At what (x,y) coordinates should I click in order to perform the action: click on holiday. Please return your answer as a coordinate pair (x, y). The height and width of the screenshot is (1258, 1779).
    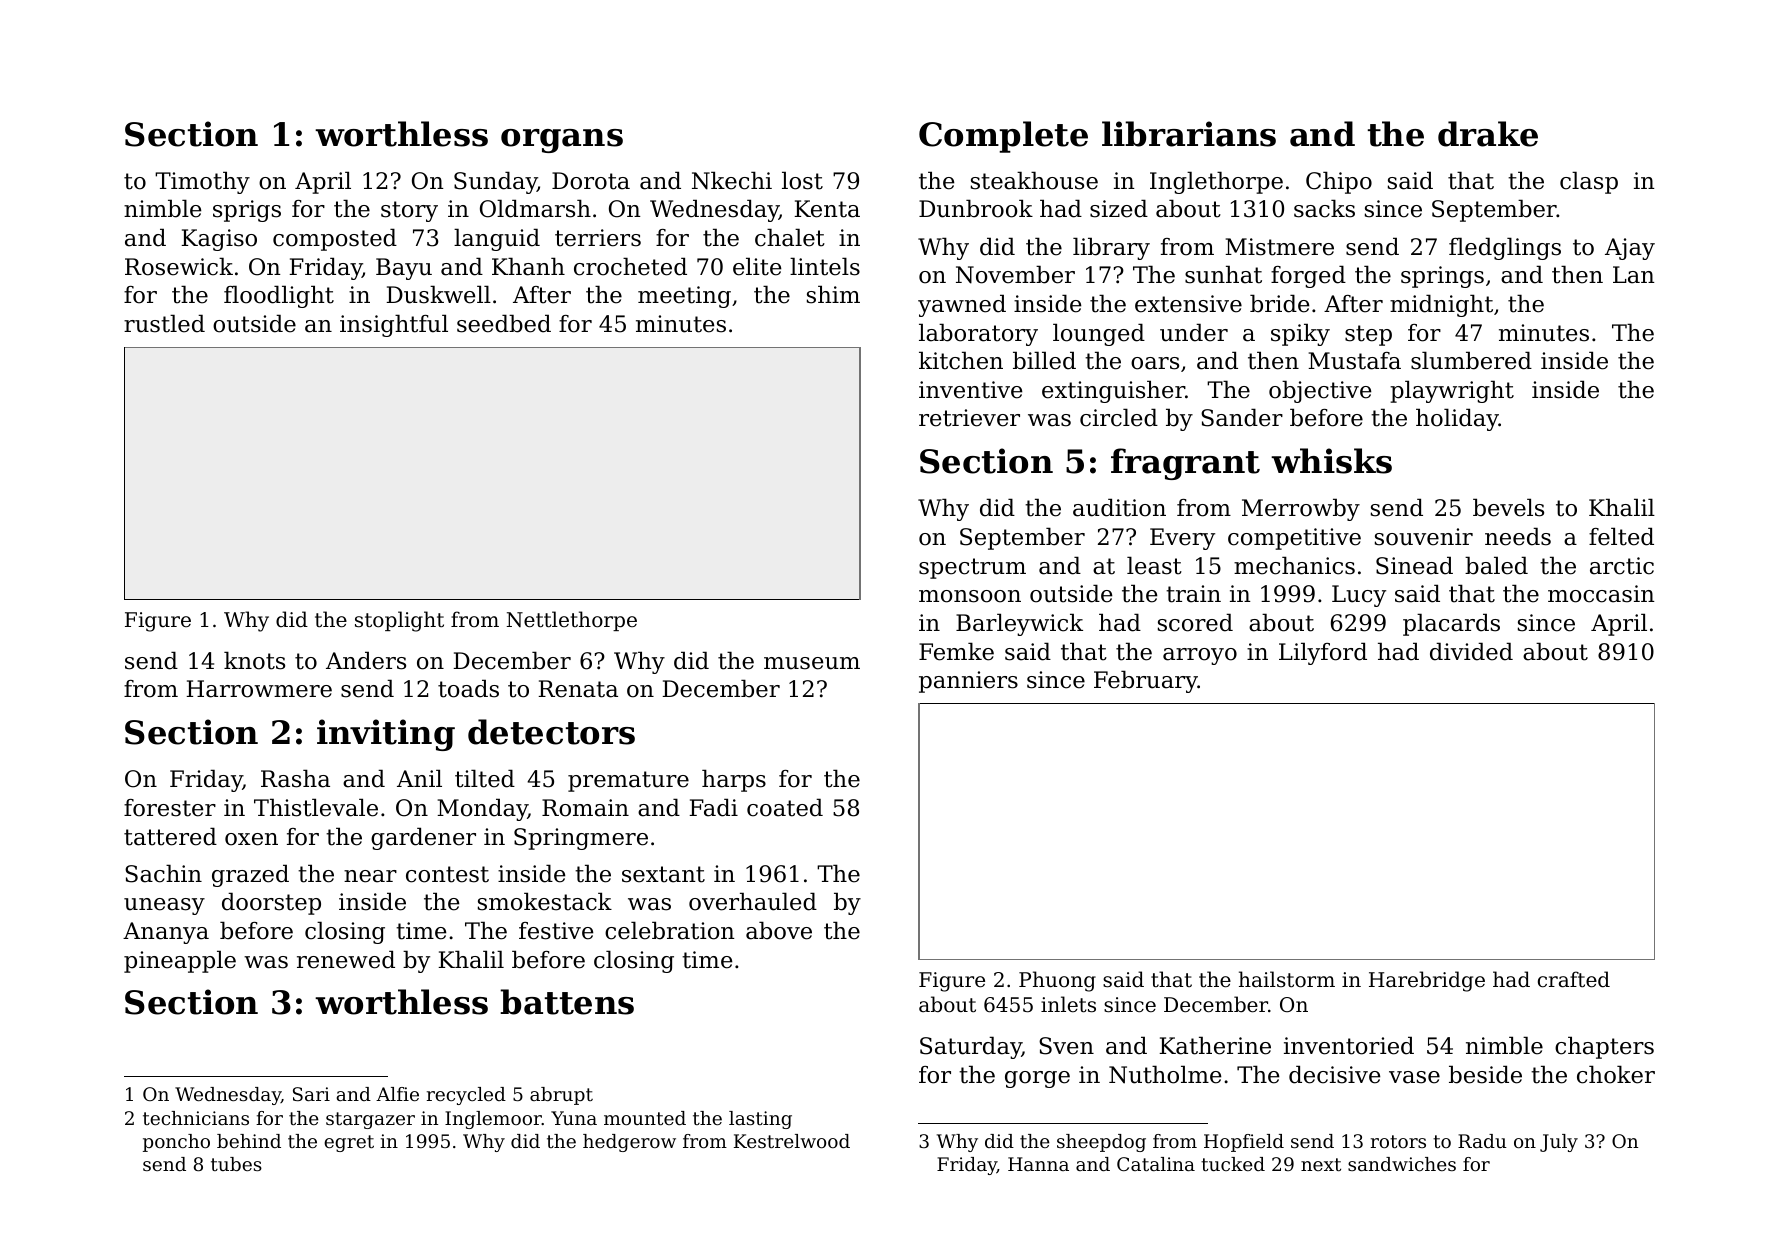
    Looking at the image, I should click on (1457, 419).
